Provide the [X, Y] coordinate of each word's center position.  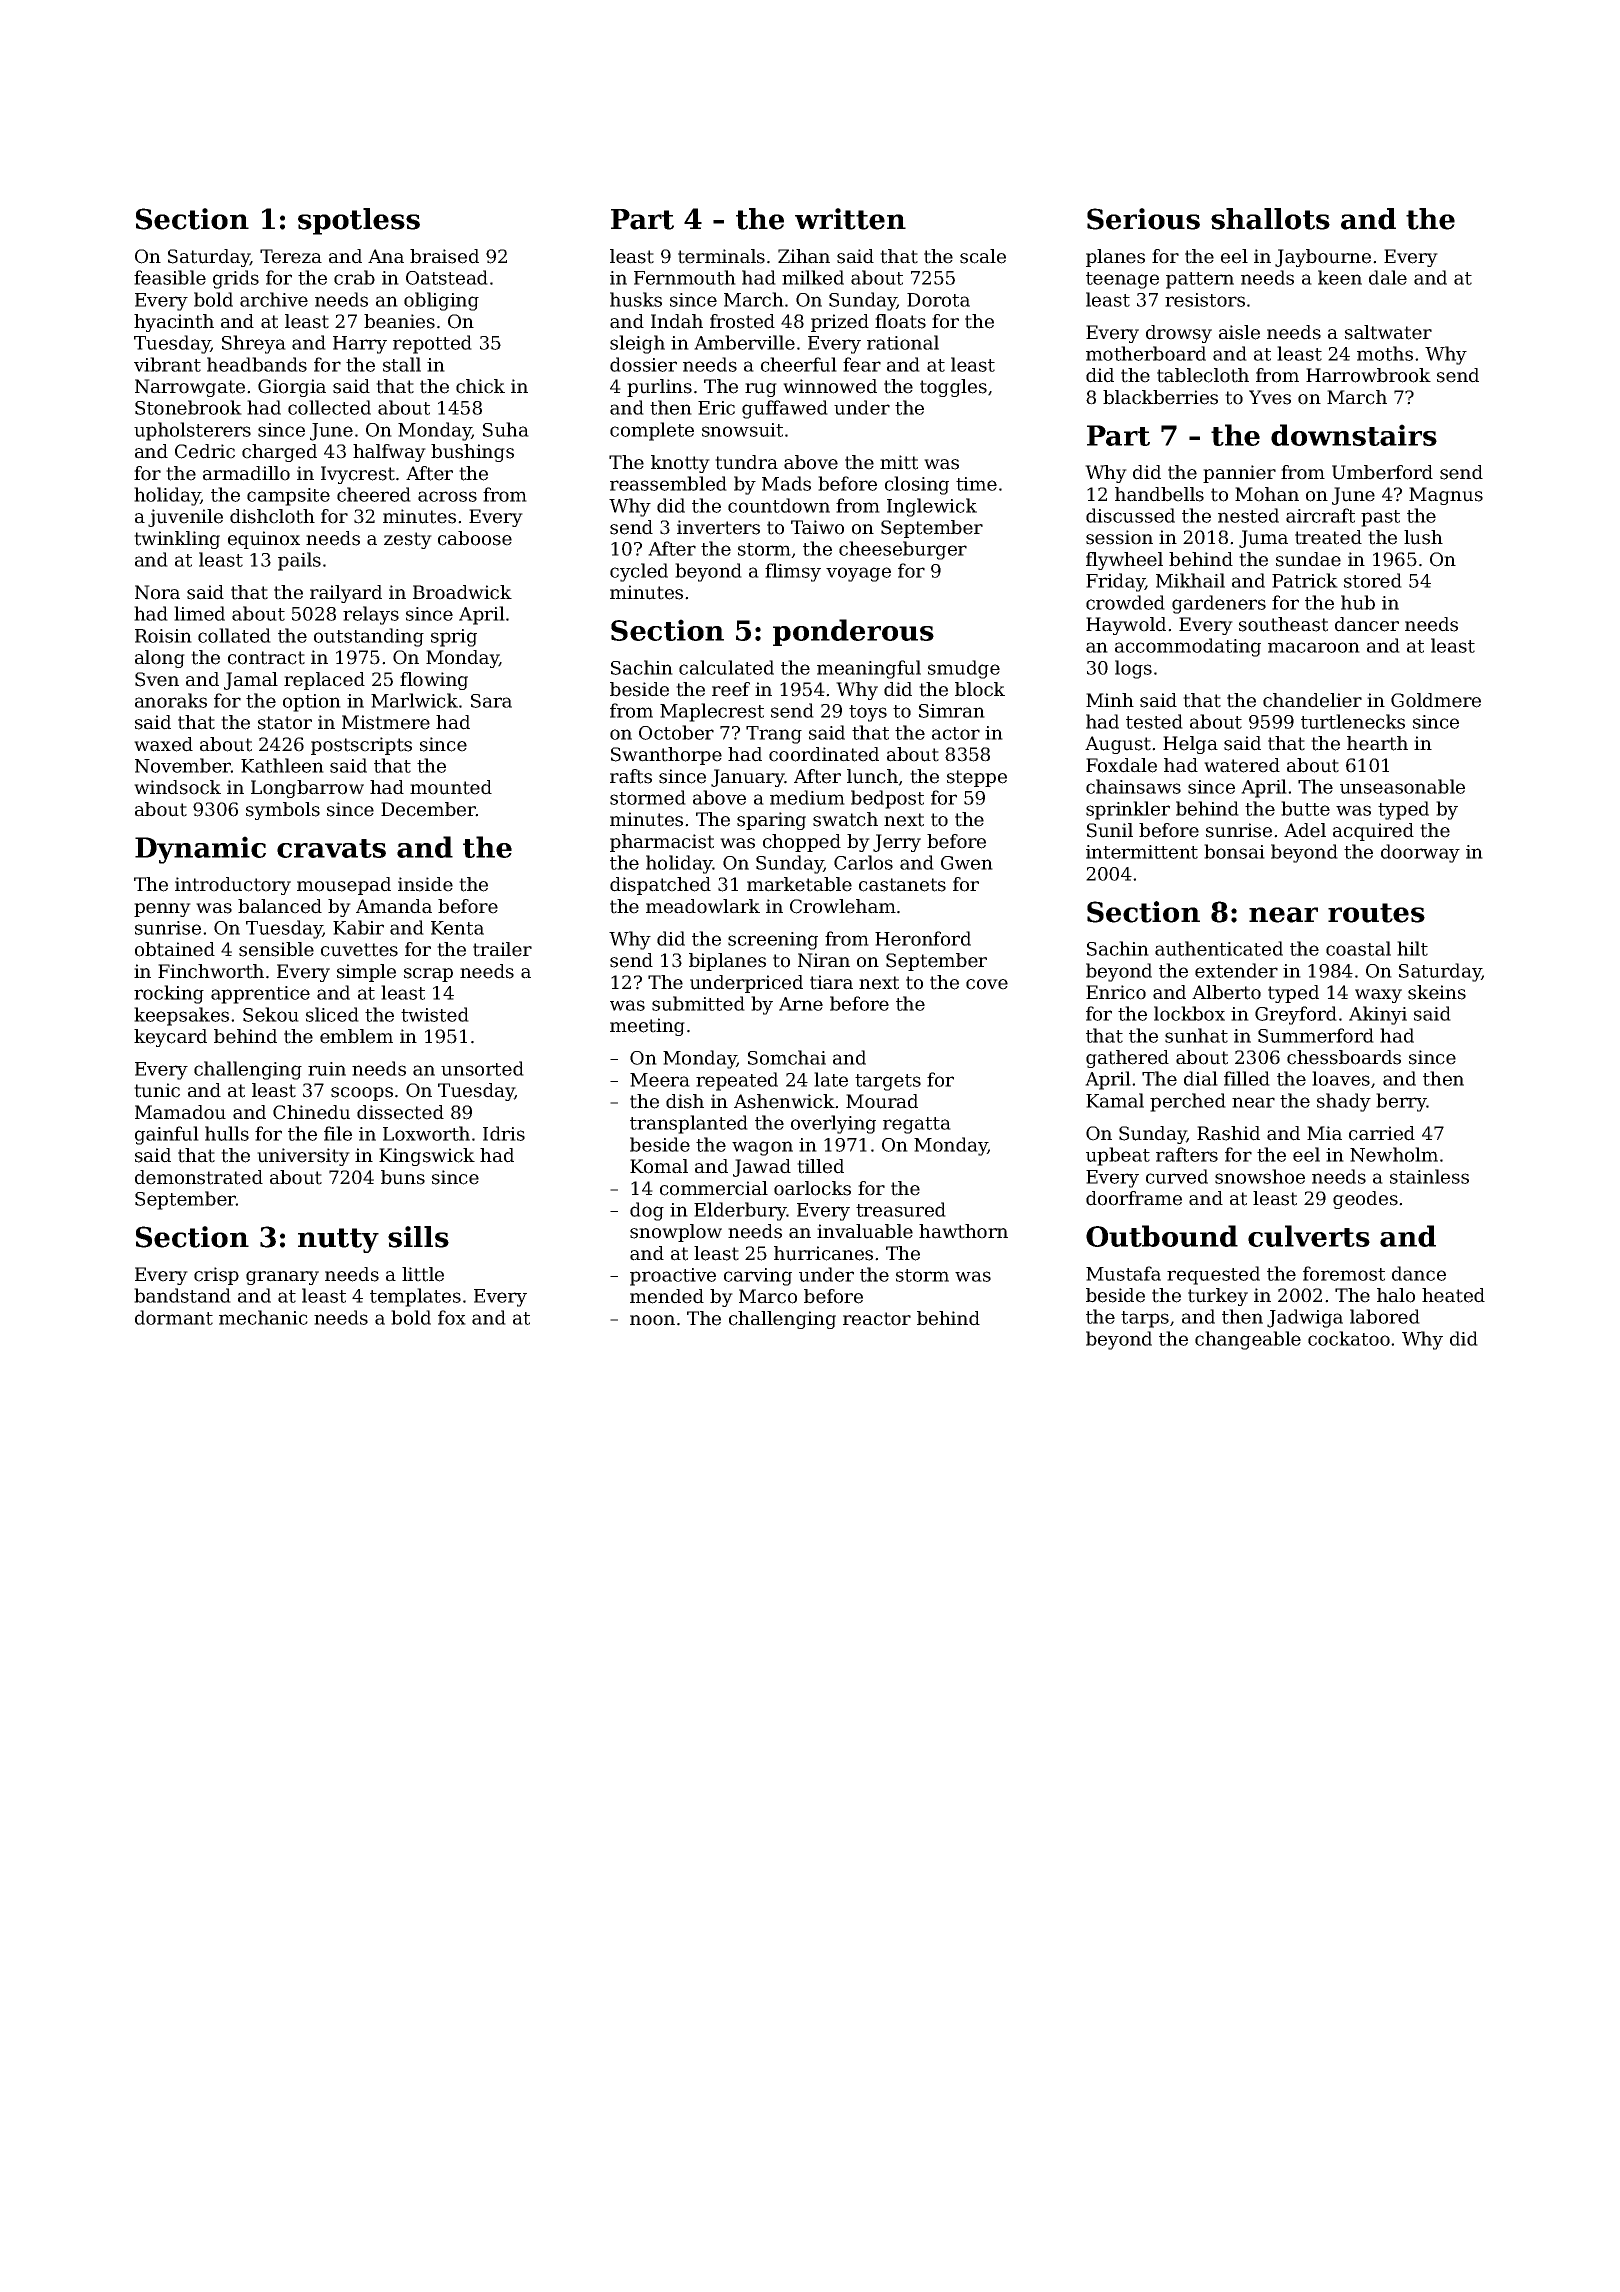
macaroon [1314, 647]
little [423, 1274]
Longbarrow [307, 789]
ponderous [853, 632]
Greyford [1296, 1015]
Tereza [291, 256]
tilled [820, 1166]
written [850, 219]
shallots [1270, 219]
